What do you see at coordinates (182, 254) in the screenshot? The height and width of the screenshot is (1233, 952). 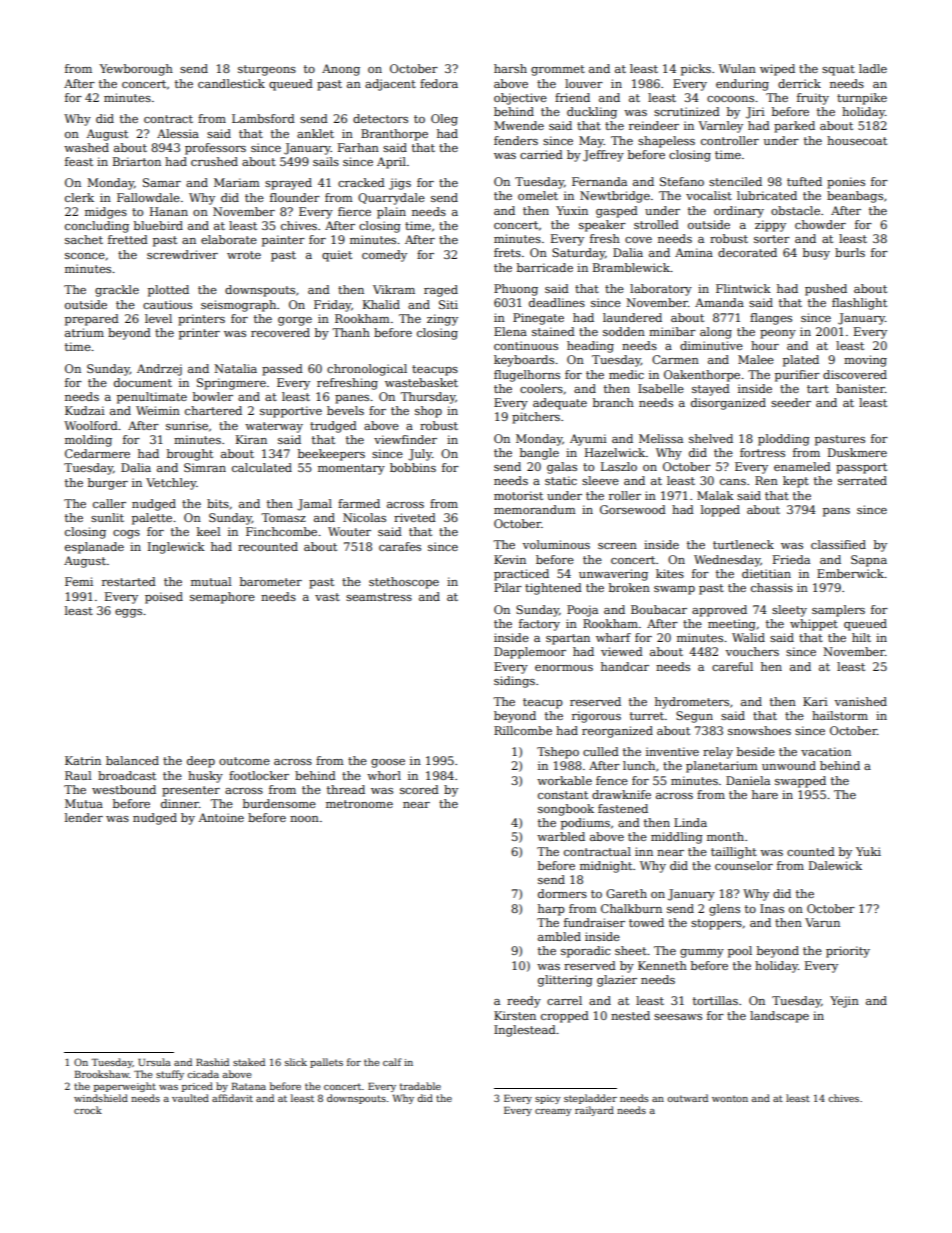 I see `screwdriver` at bounding box center [182, 254].
